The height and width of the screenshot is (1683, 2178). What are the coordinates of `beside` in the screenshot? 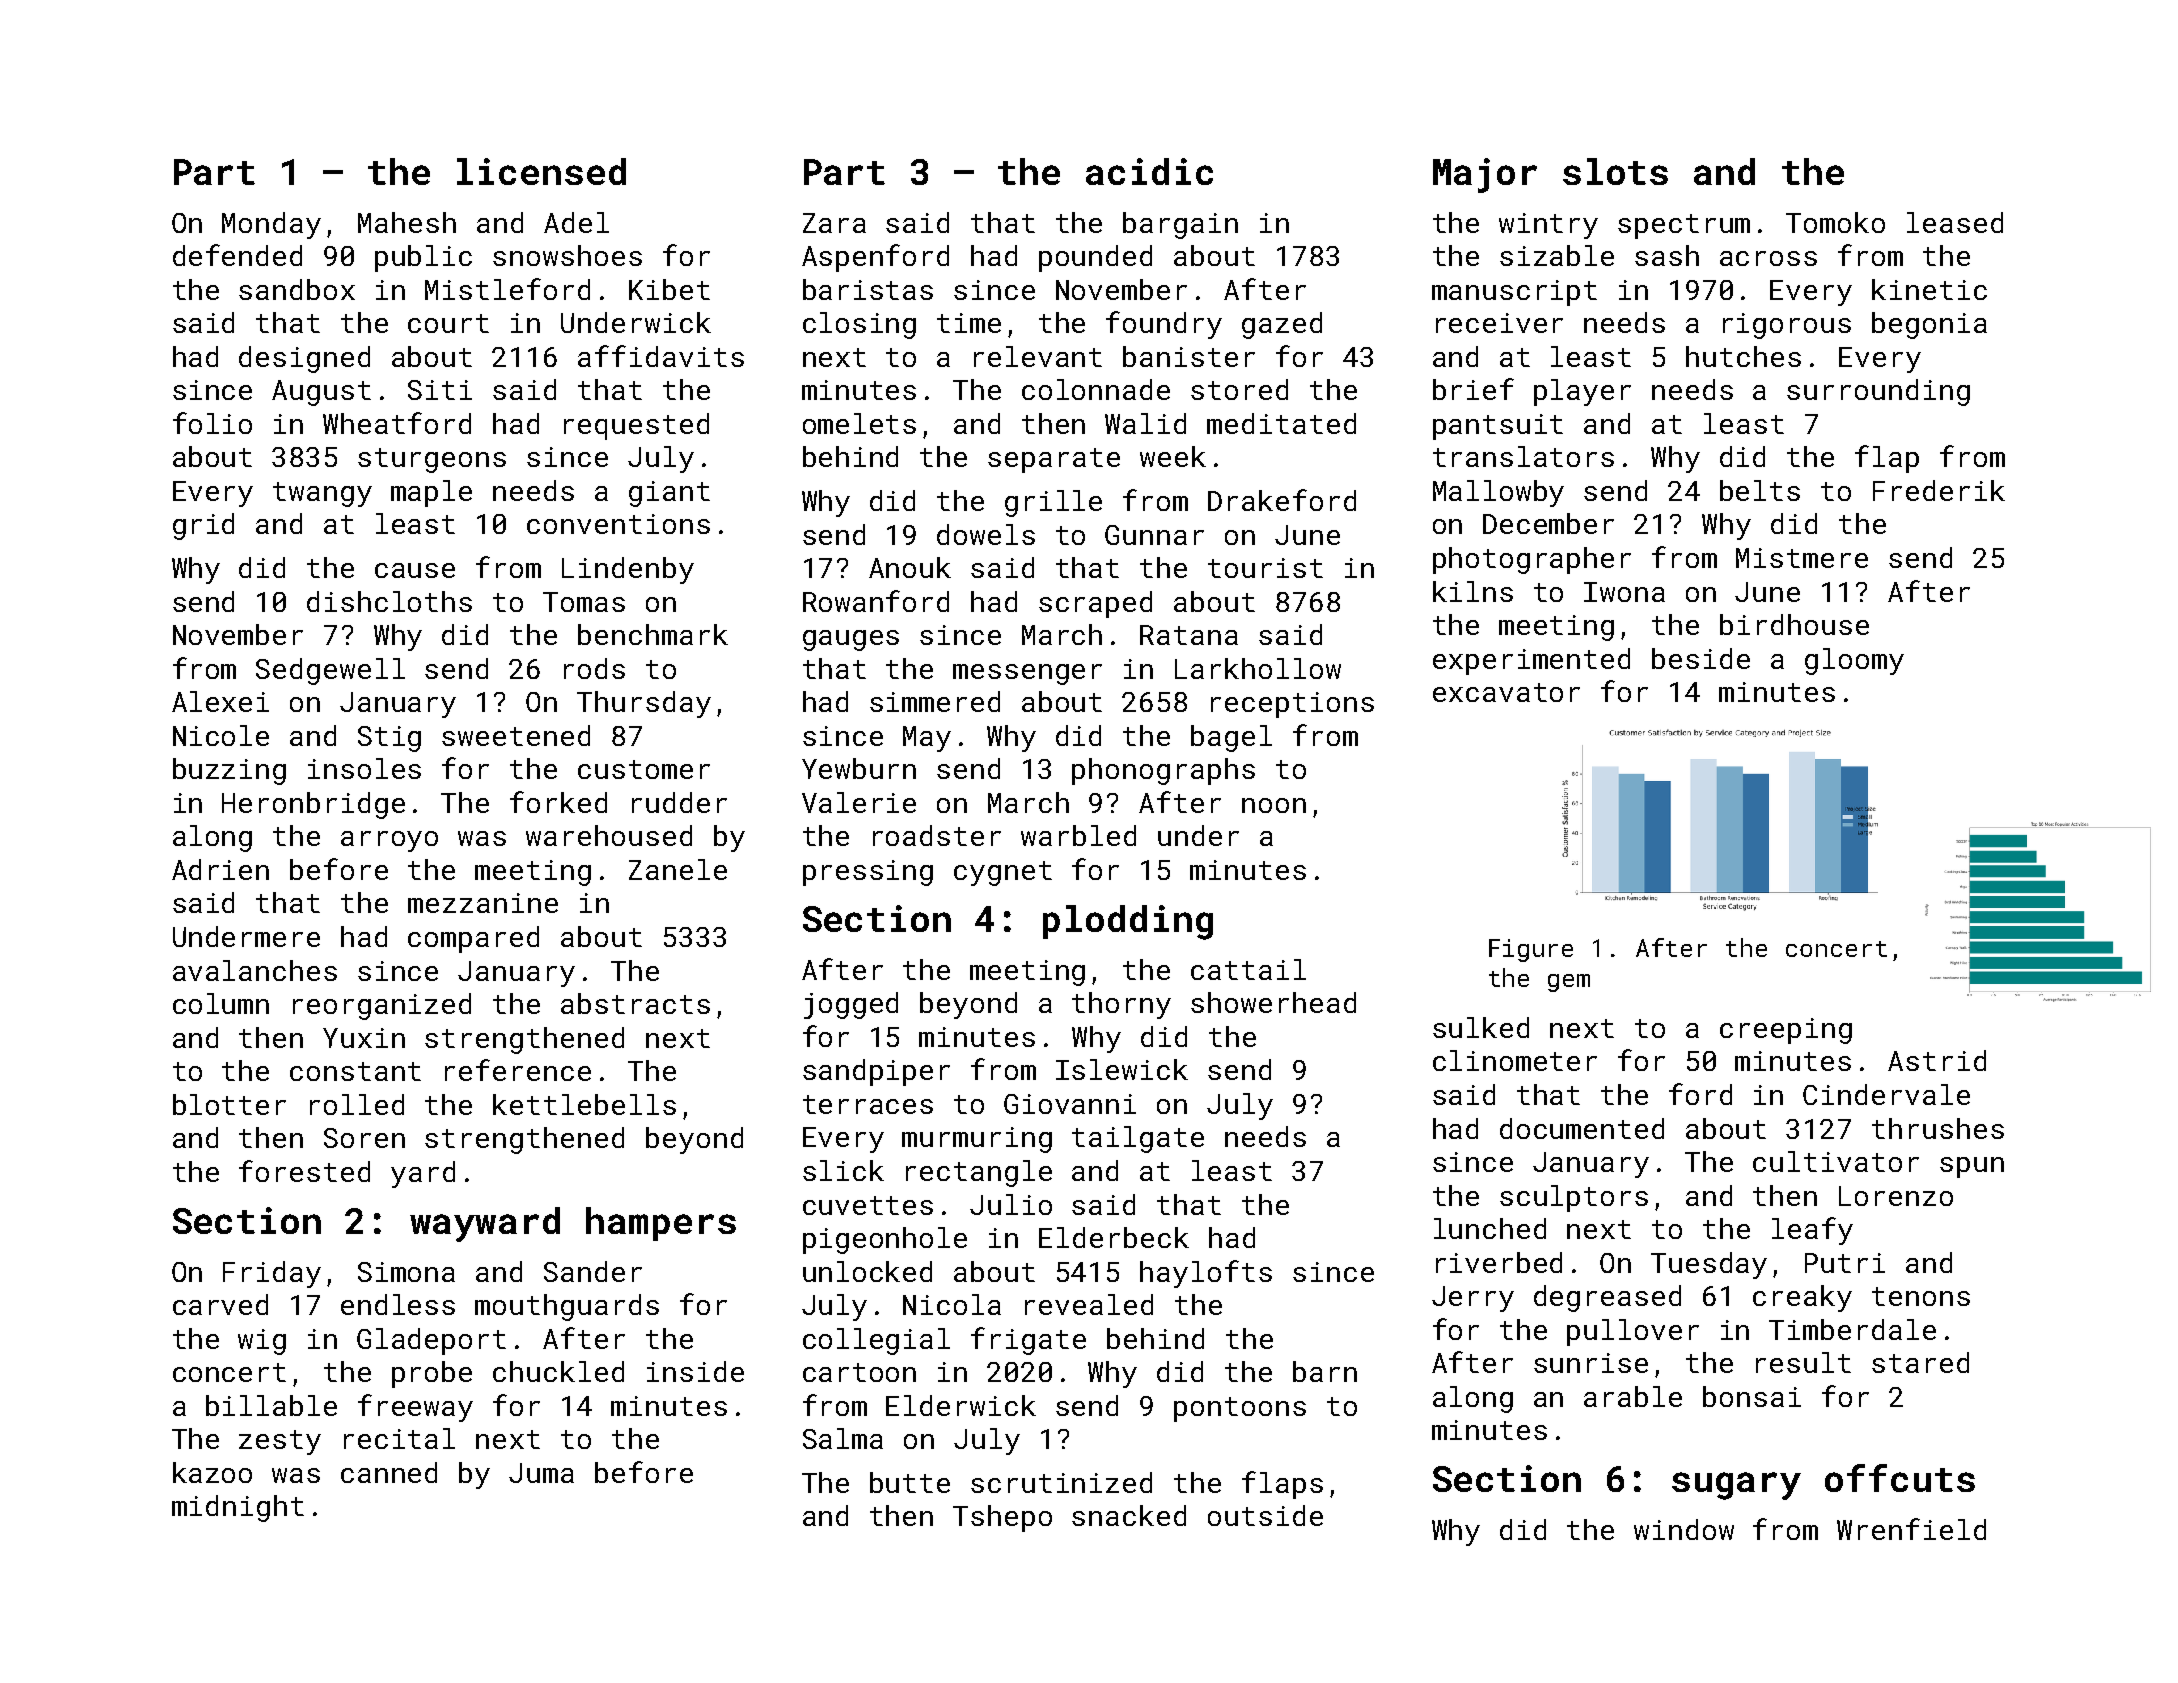 It's located at (1701, 658).
